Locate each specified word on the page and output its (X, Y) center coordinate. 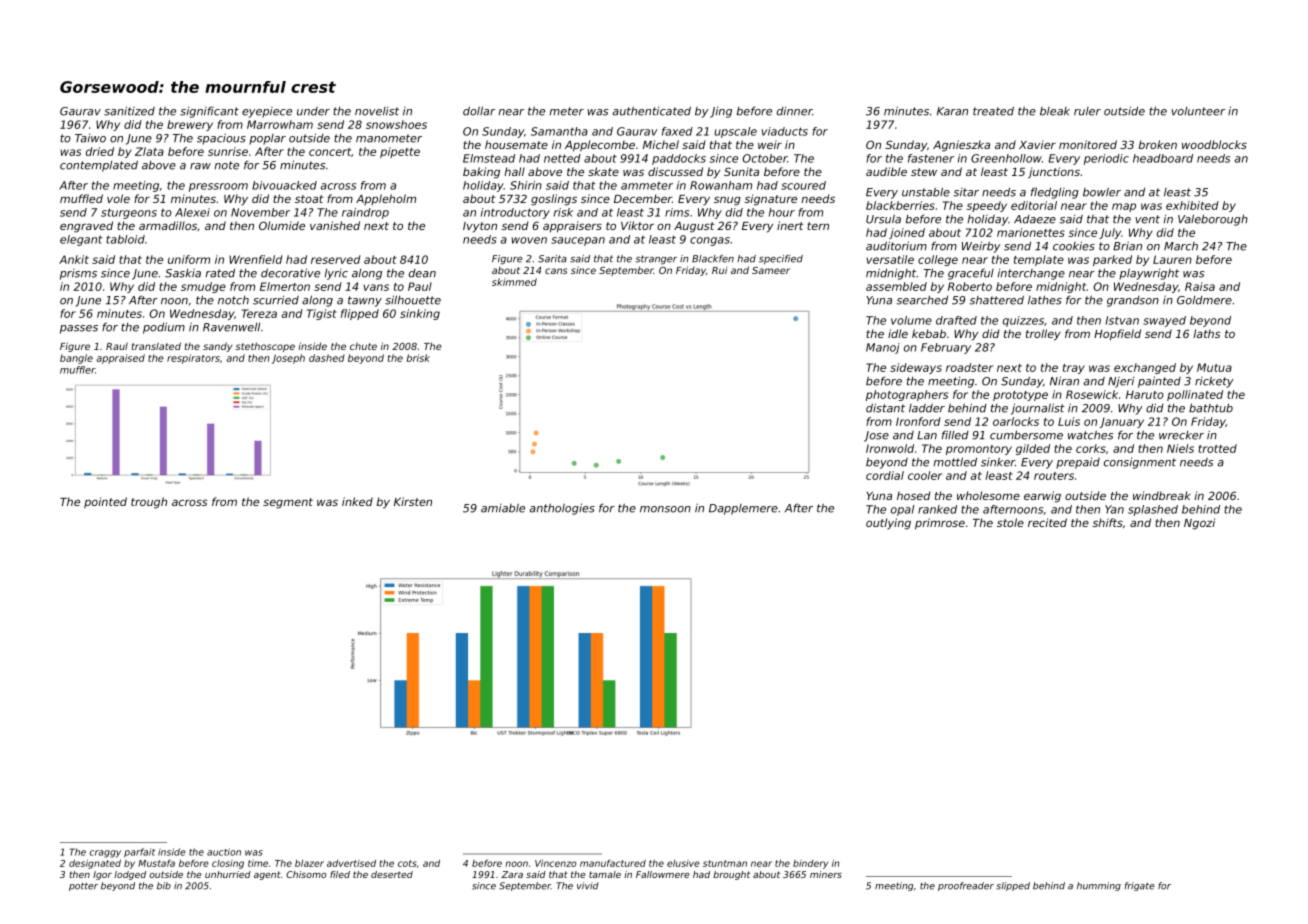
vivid (588, 886)
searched (922, 300)
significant (209, 112)
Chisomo (306, 874)
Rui (719, 270)
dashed (327, 358)
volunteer (1198, 111)
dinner (794, 111)
